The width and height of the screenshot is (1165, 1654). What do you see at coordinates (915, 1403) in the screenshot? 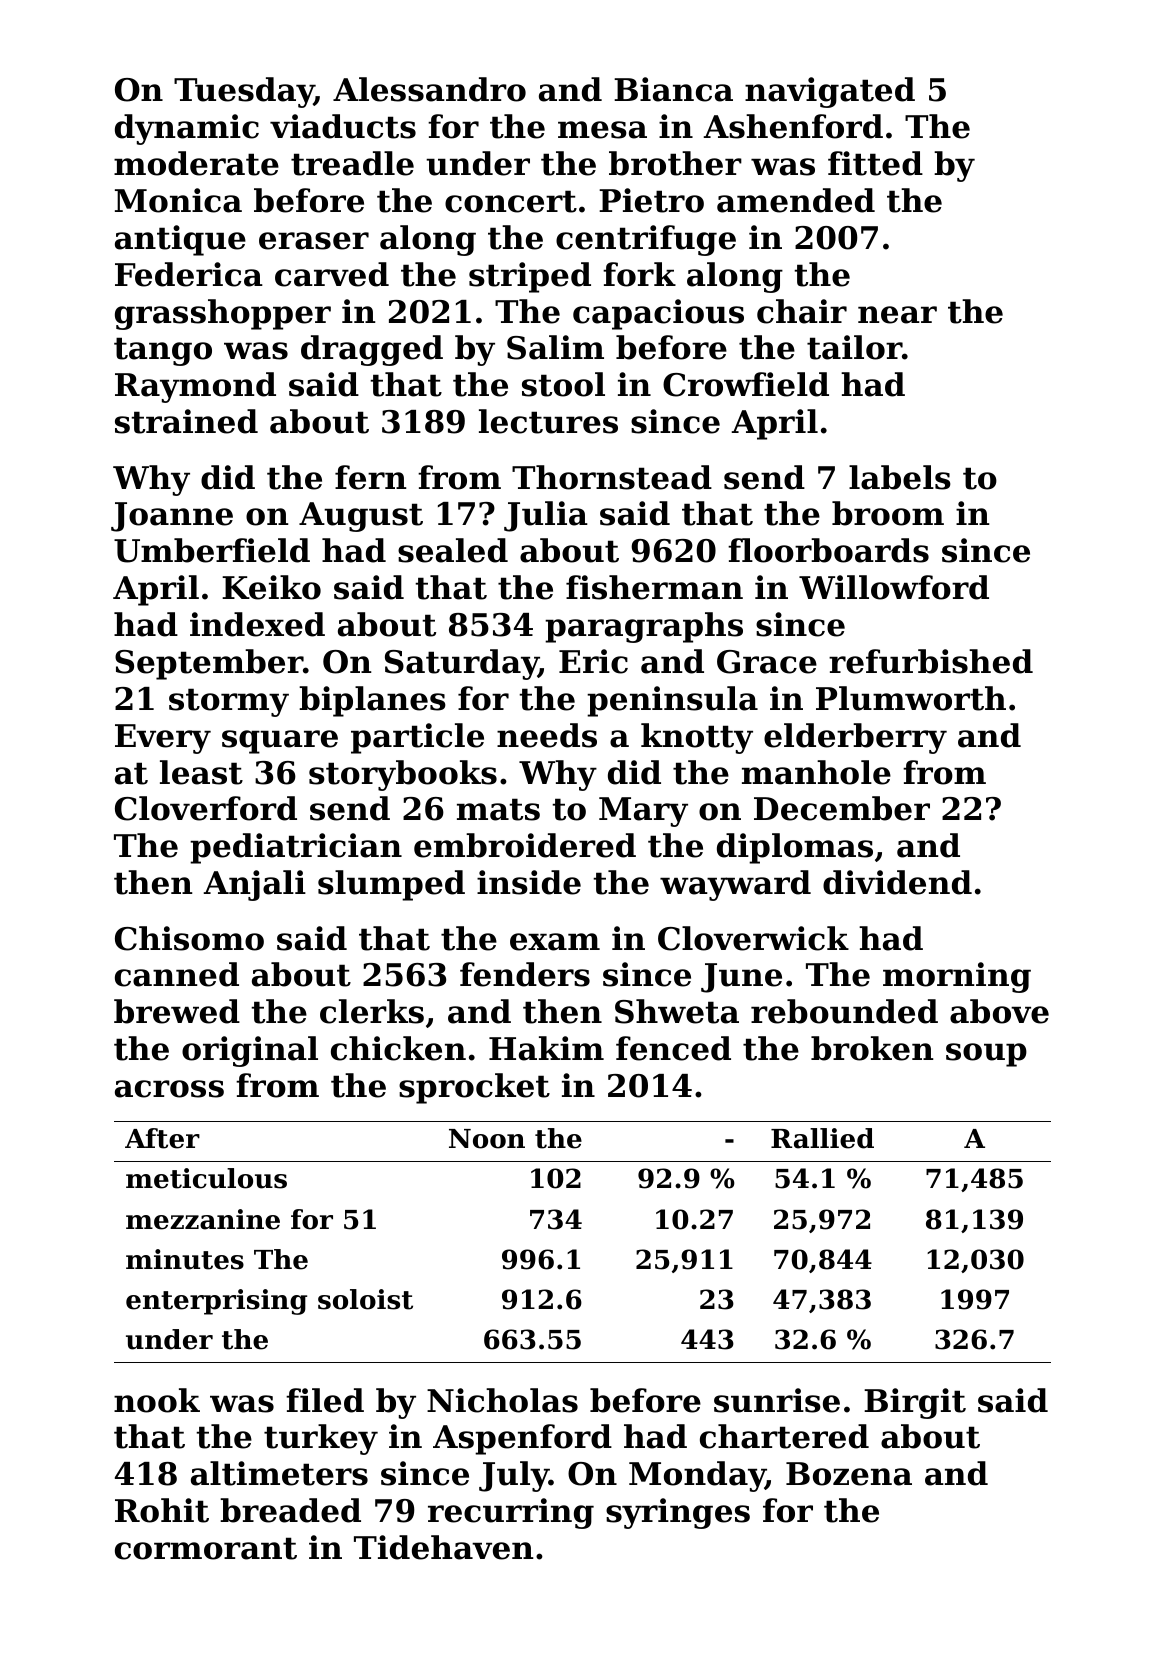
I see `Birgit` at bounding box center [915, 1403].
